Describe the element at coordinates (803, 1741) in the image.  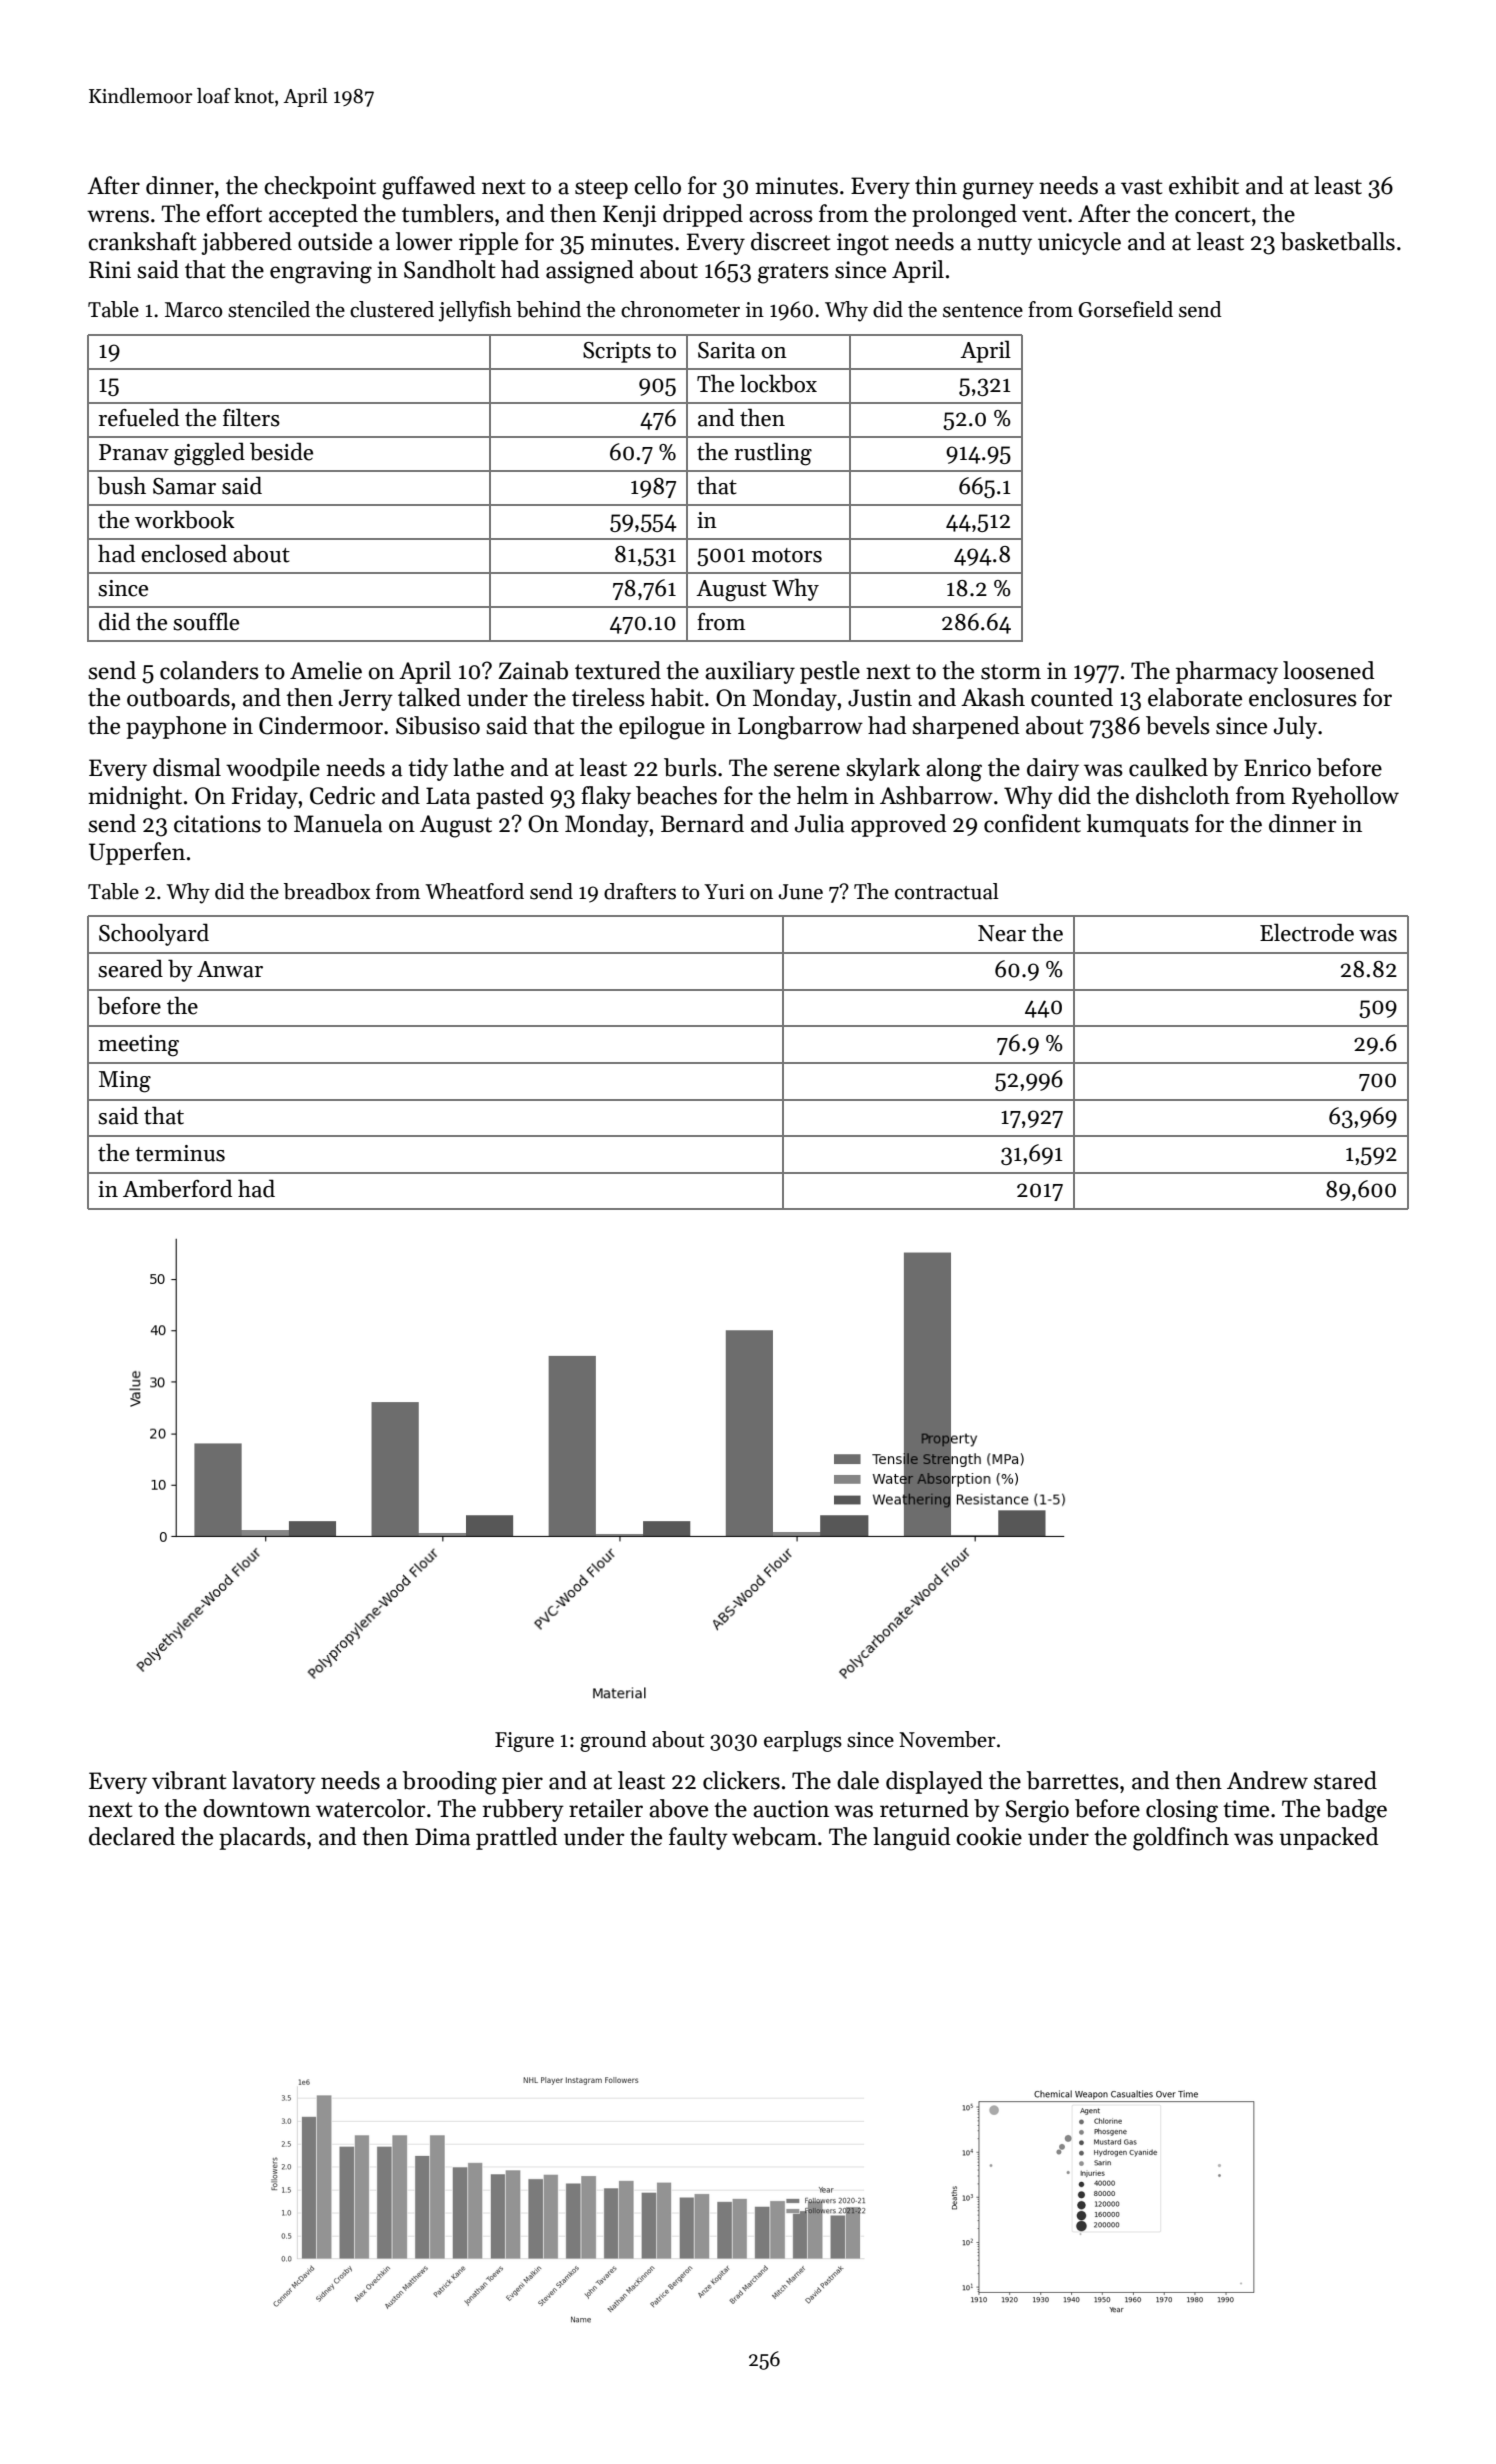
I see `earplugs` at that location.
